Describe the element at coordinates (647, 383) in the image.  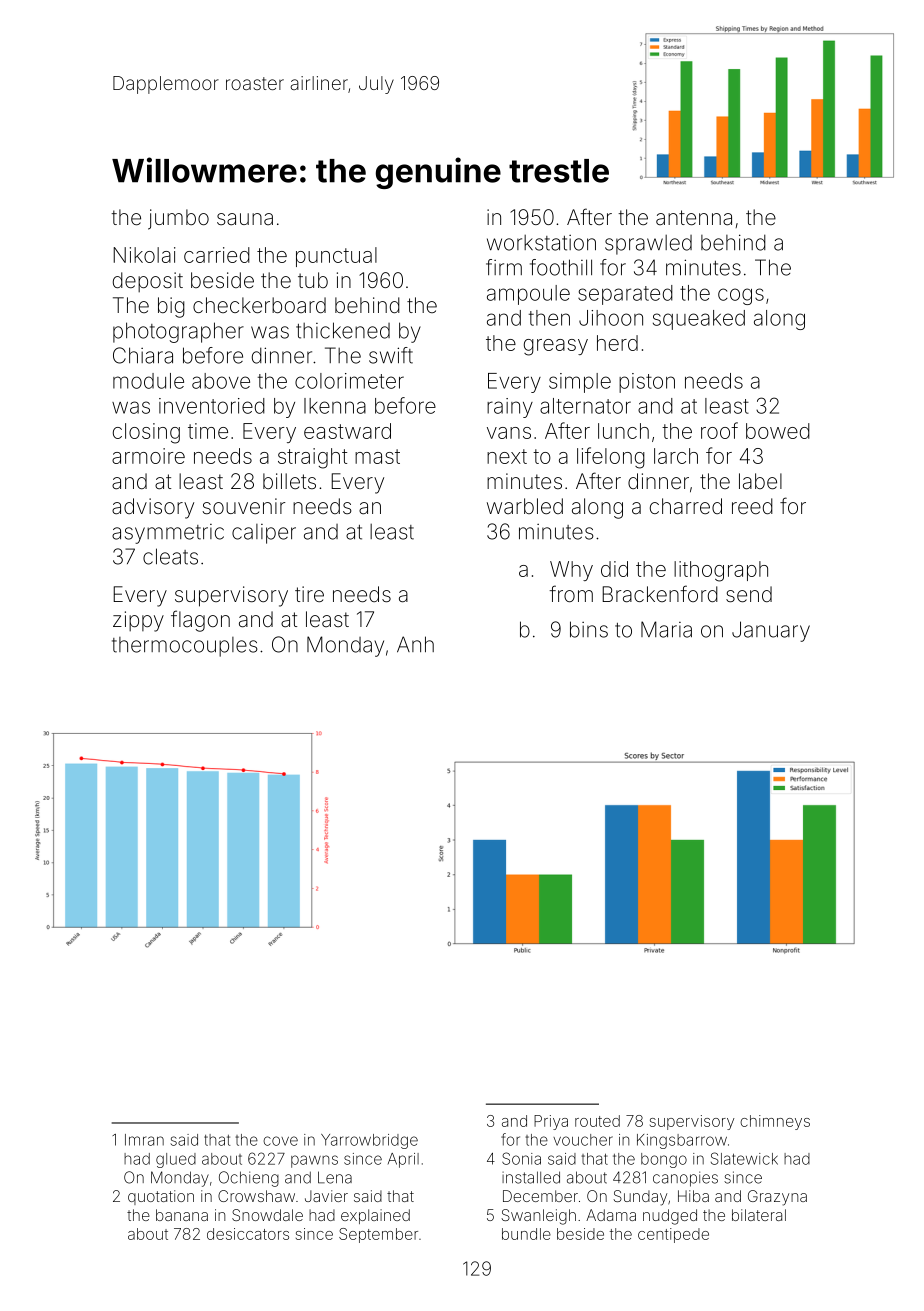
I see `piston` at that location.
